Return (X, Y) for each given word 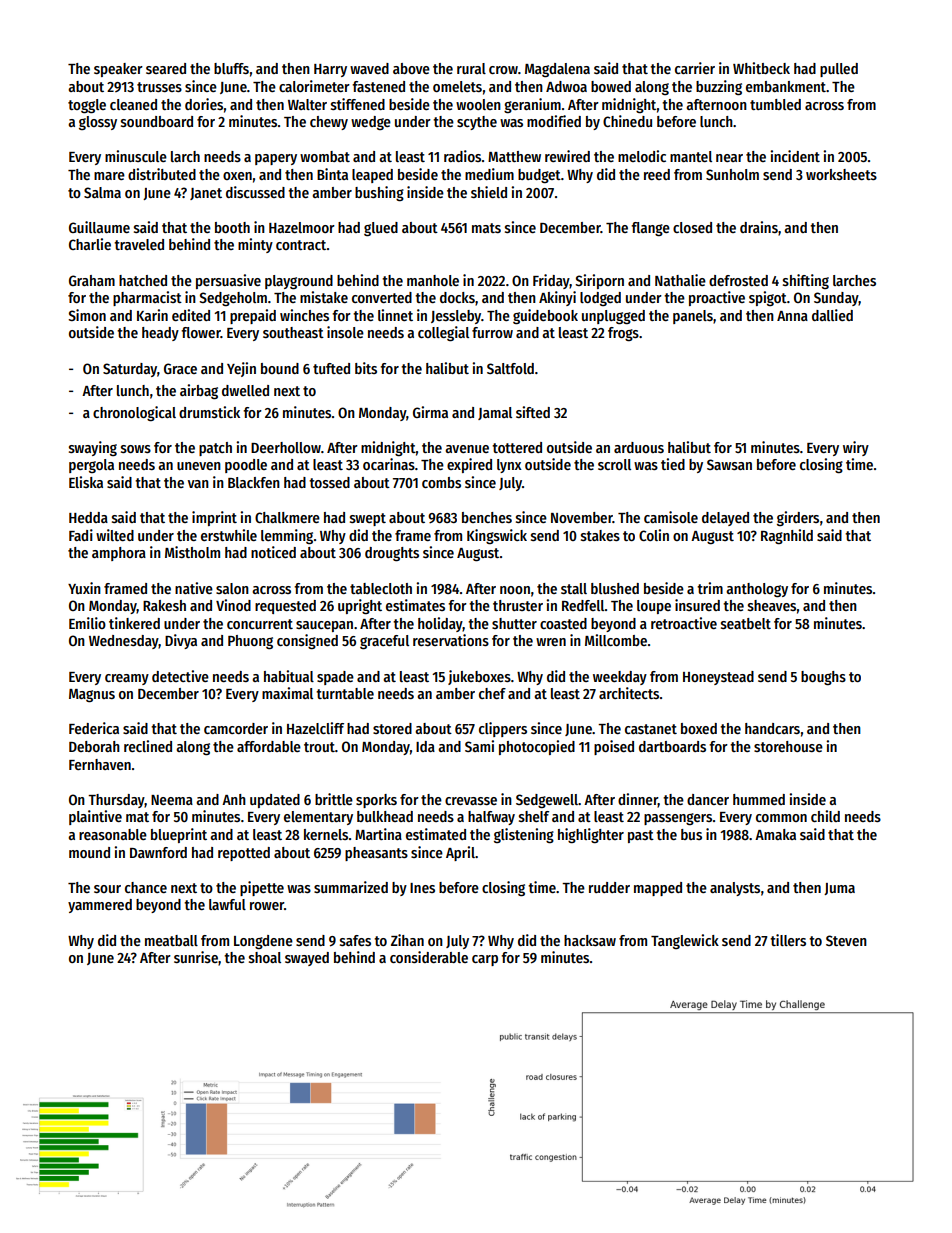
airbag (199, 391)
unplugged (613, 317)
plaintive (95, 817)
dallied (832, 315)
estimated (436, 834)
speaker (118, 70)
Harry (330, 70)
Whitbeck (761, 68)
